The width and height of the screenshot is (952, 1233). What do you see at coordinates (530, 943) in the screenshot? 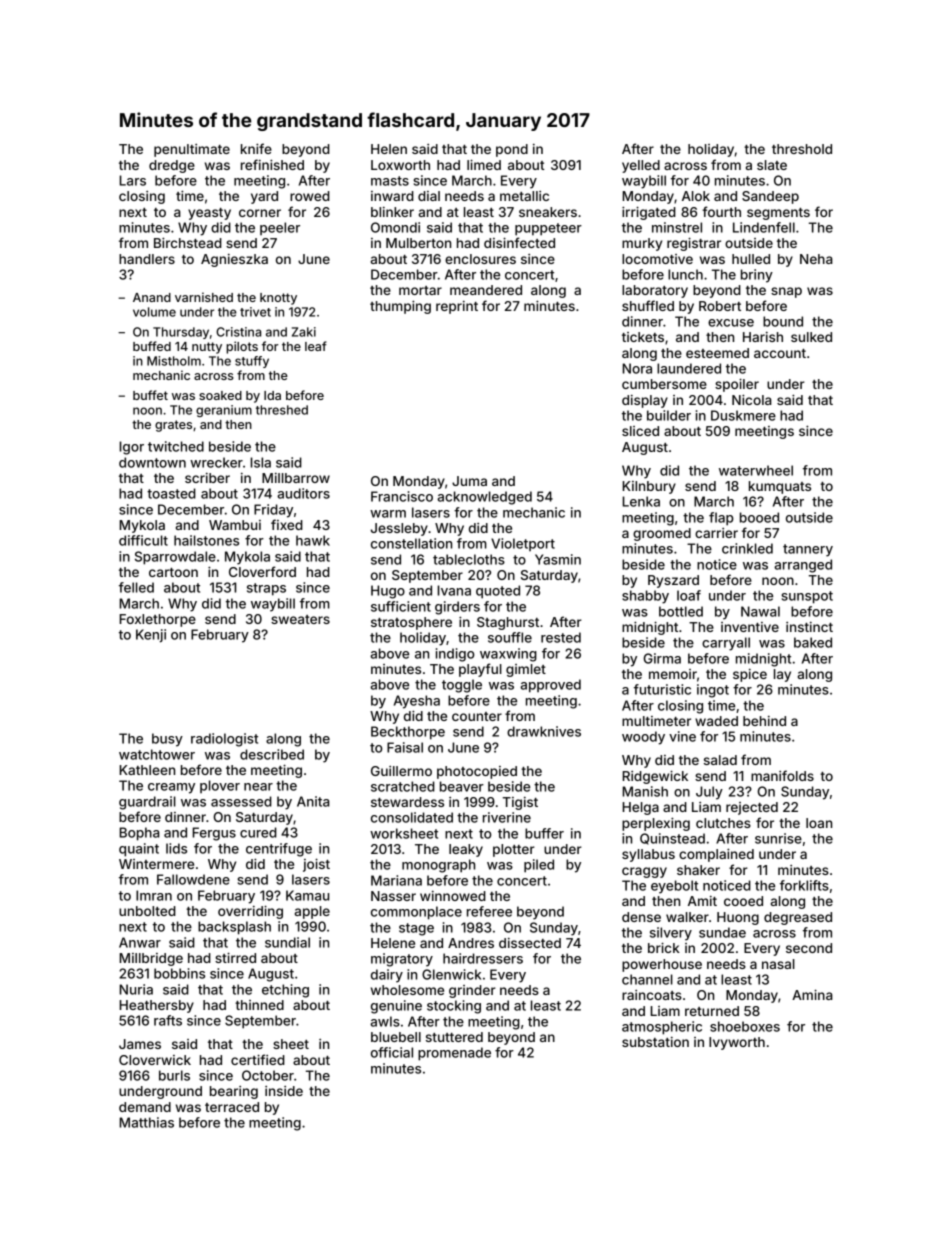
I see `dissected` at bounding box center [530, 943].
